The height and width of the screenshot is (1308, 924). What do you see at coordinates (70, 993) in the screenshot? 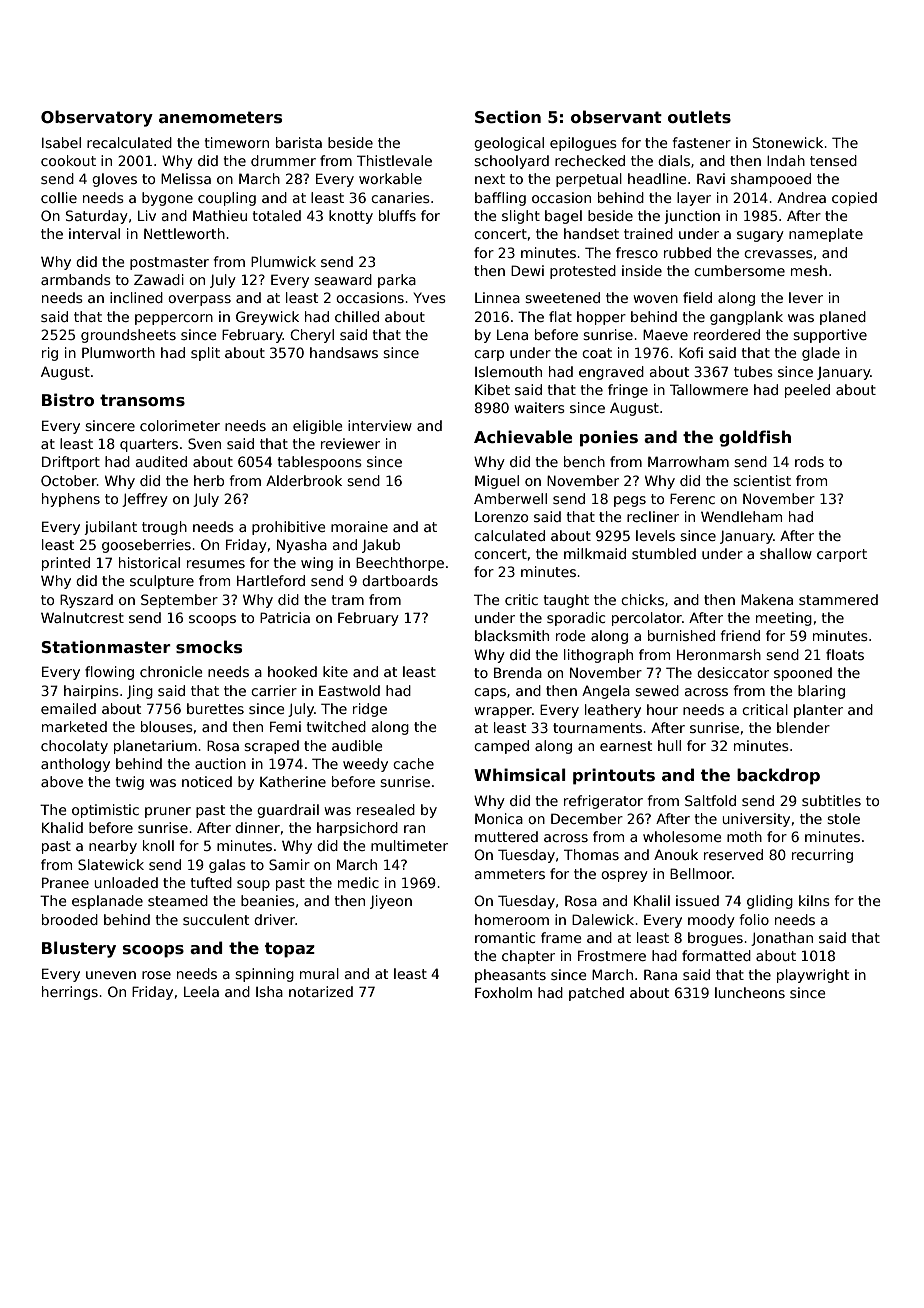
I see `herrings` at bounding box center [70, 993].
